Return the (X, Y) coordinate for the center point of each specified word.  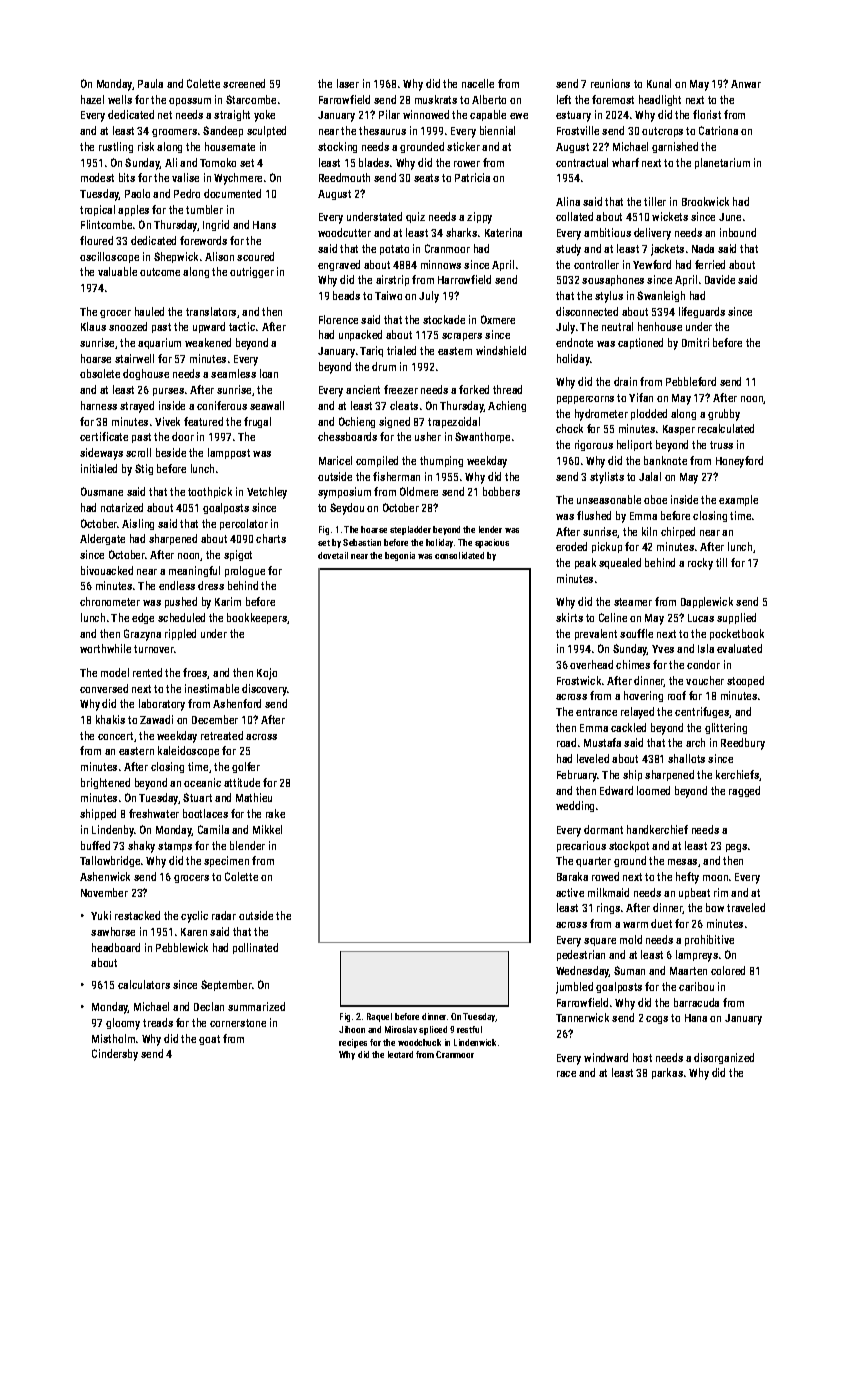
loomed (653, 790)
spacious (492, 543)
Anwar (746, 84)
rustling (116, 147)
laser (348, 83)
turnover (154, 649)
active (570, 892)
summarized (256, 1006)
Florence (338, 319)
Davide (720, 279)
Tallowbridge (110, 861)
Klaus (93, 326)
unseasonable (609, 499)
